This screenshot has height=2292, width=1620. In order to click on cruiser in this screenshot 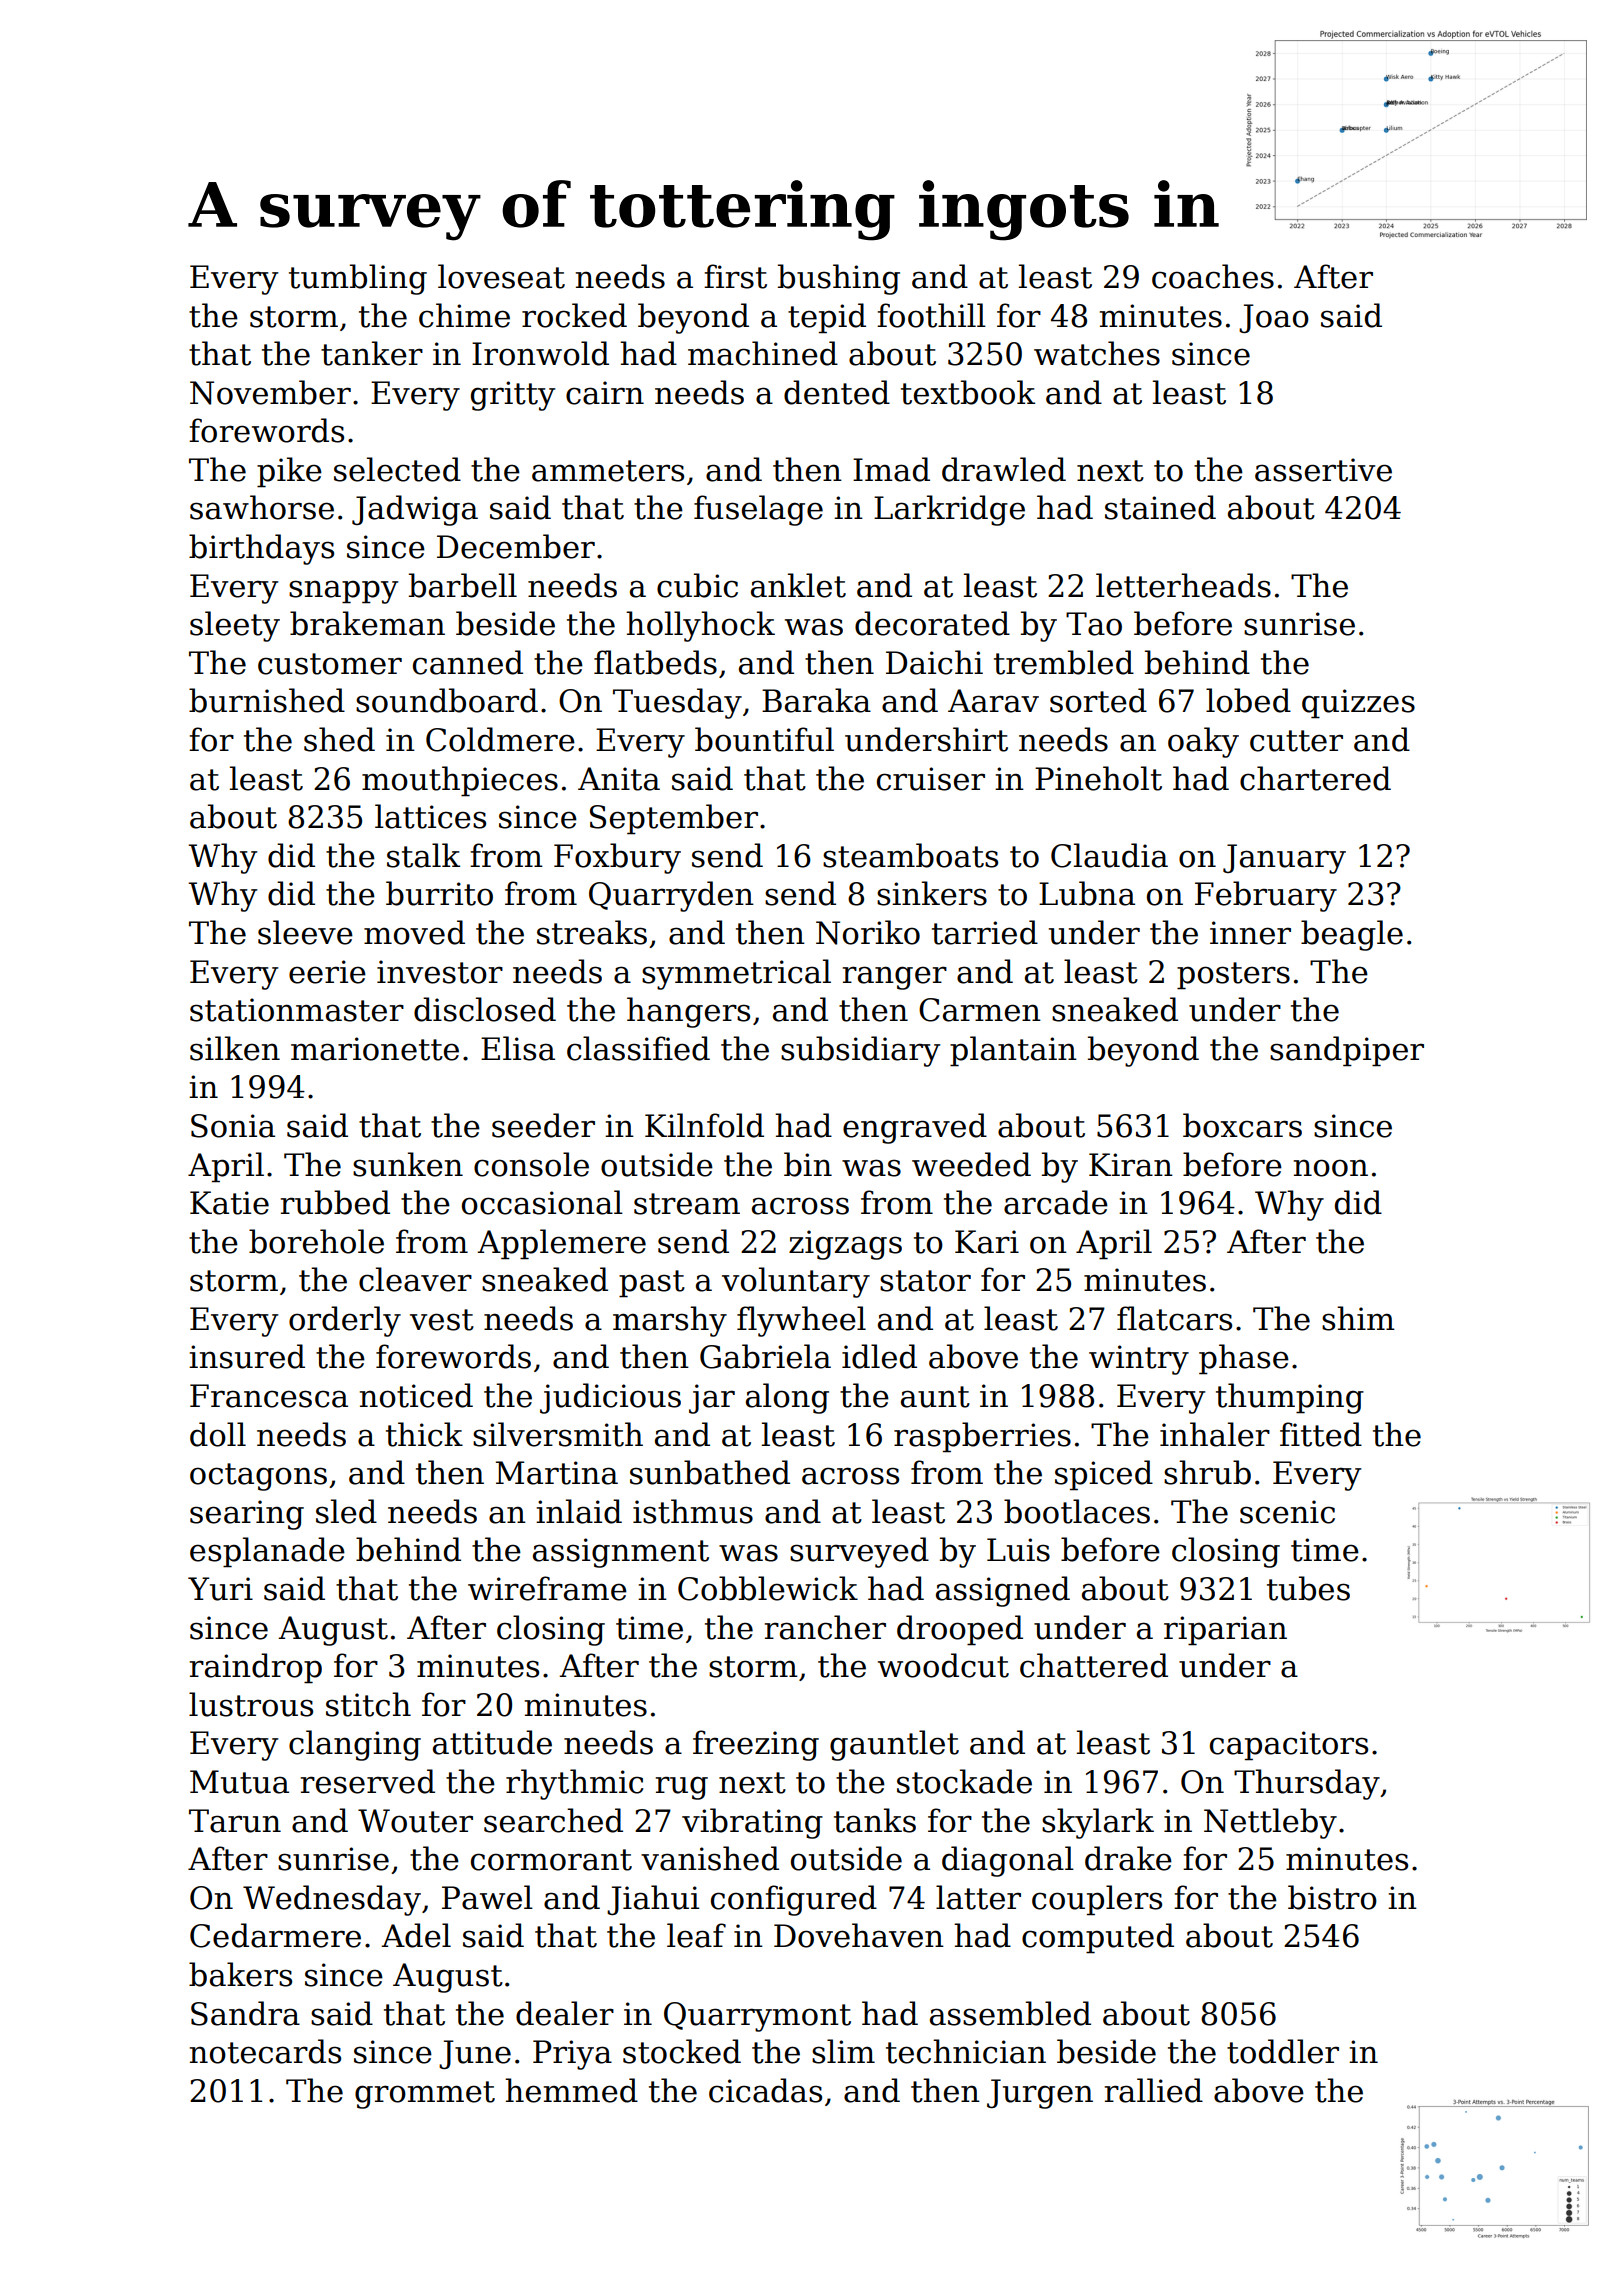, I will do `click(931, 779)`.
